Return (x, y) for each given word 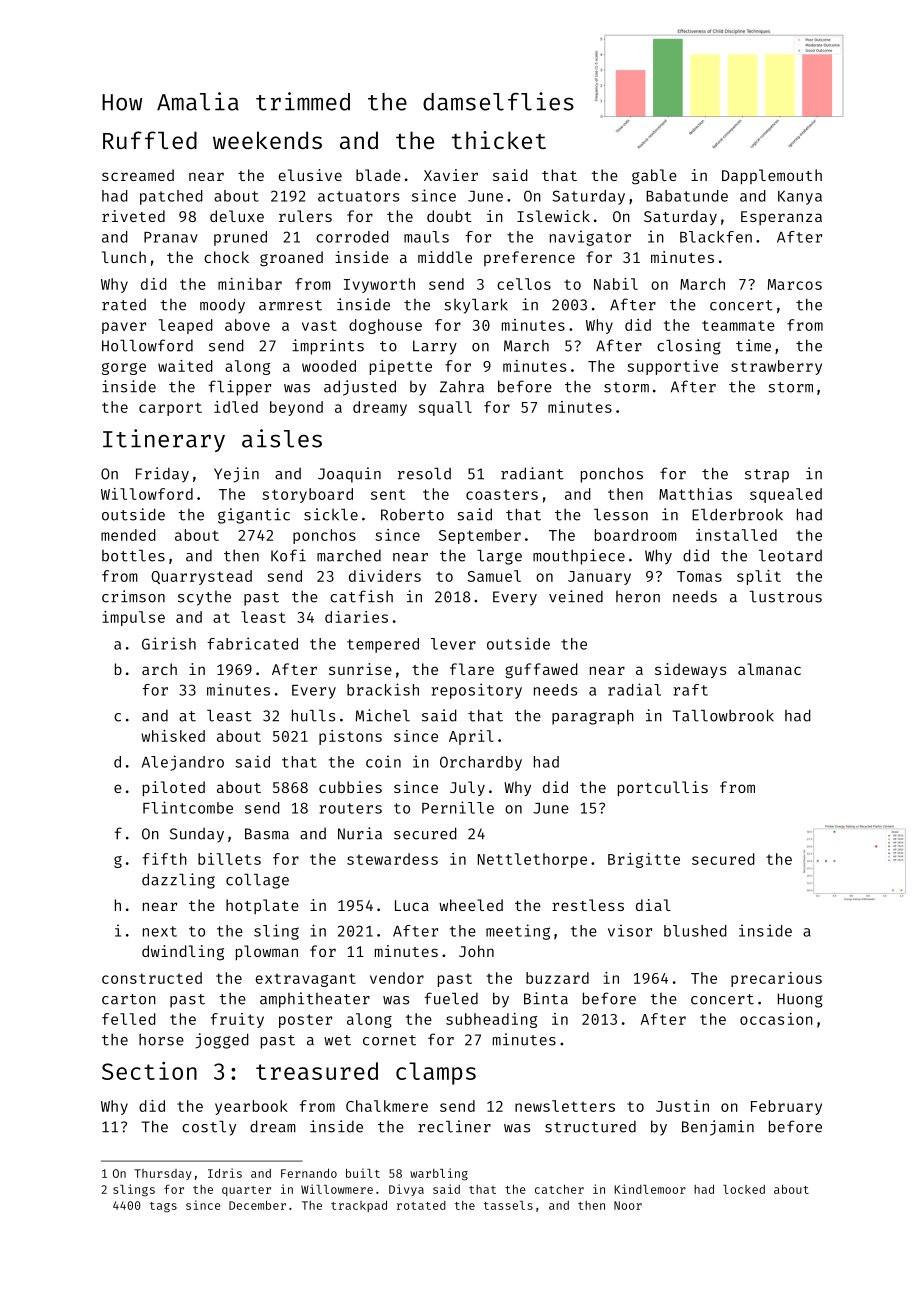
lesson (621, 515)
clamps (436, 1073)
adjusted (360, 388)
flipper (240, 388)
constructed (152, 978)
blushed (695, 931)
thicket (499, 140)
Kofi (288, 555)
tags (163, 1207)
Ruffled (150, 140)
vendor (397, 978)
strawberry (776, 367)
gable (654, 177)
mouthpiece (579, 557)
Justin (682, 1106)
